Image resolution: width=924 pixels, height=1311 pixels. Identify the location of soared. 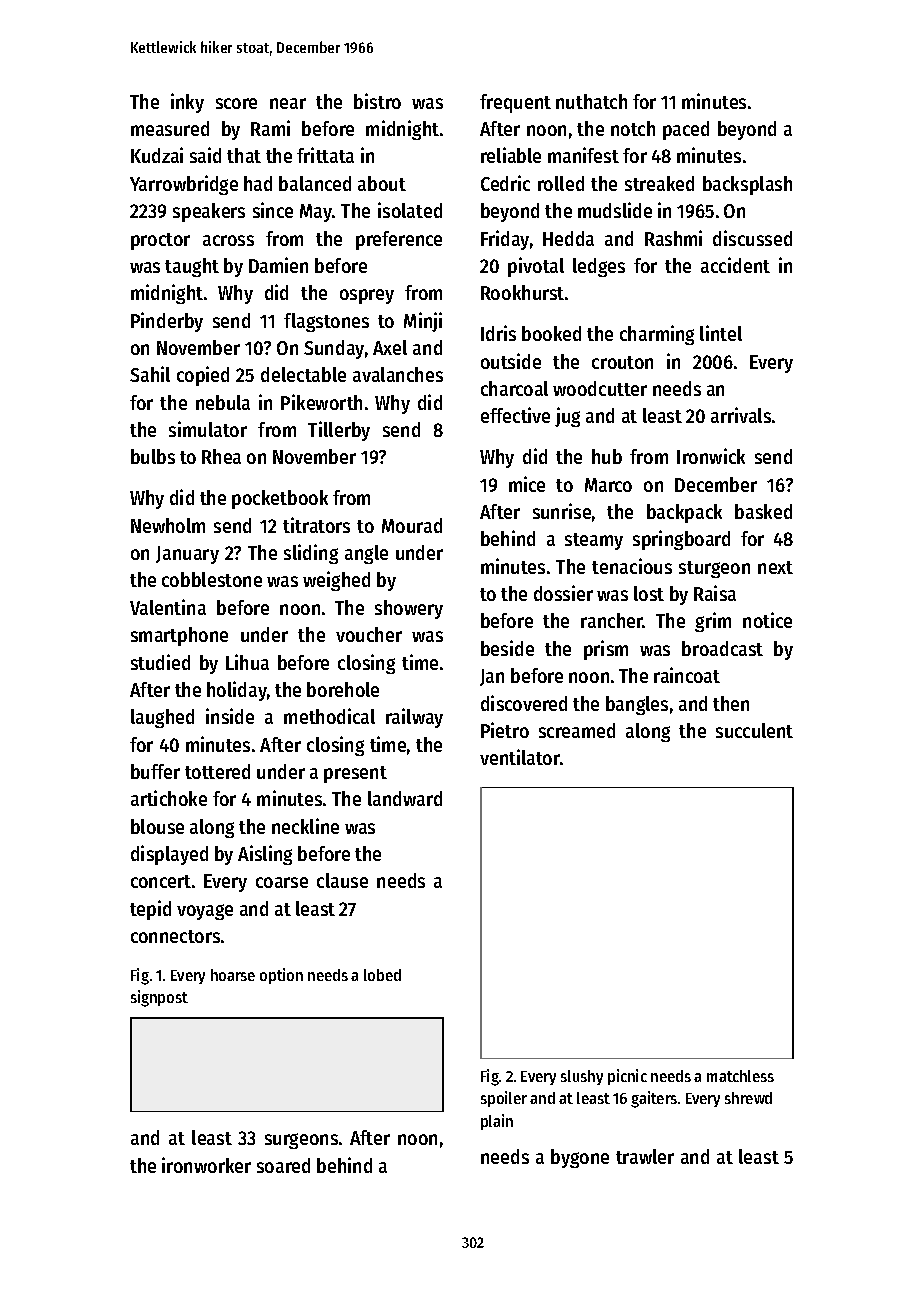
(283, 1165).
